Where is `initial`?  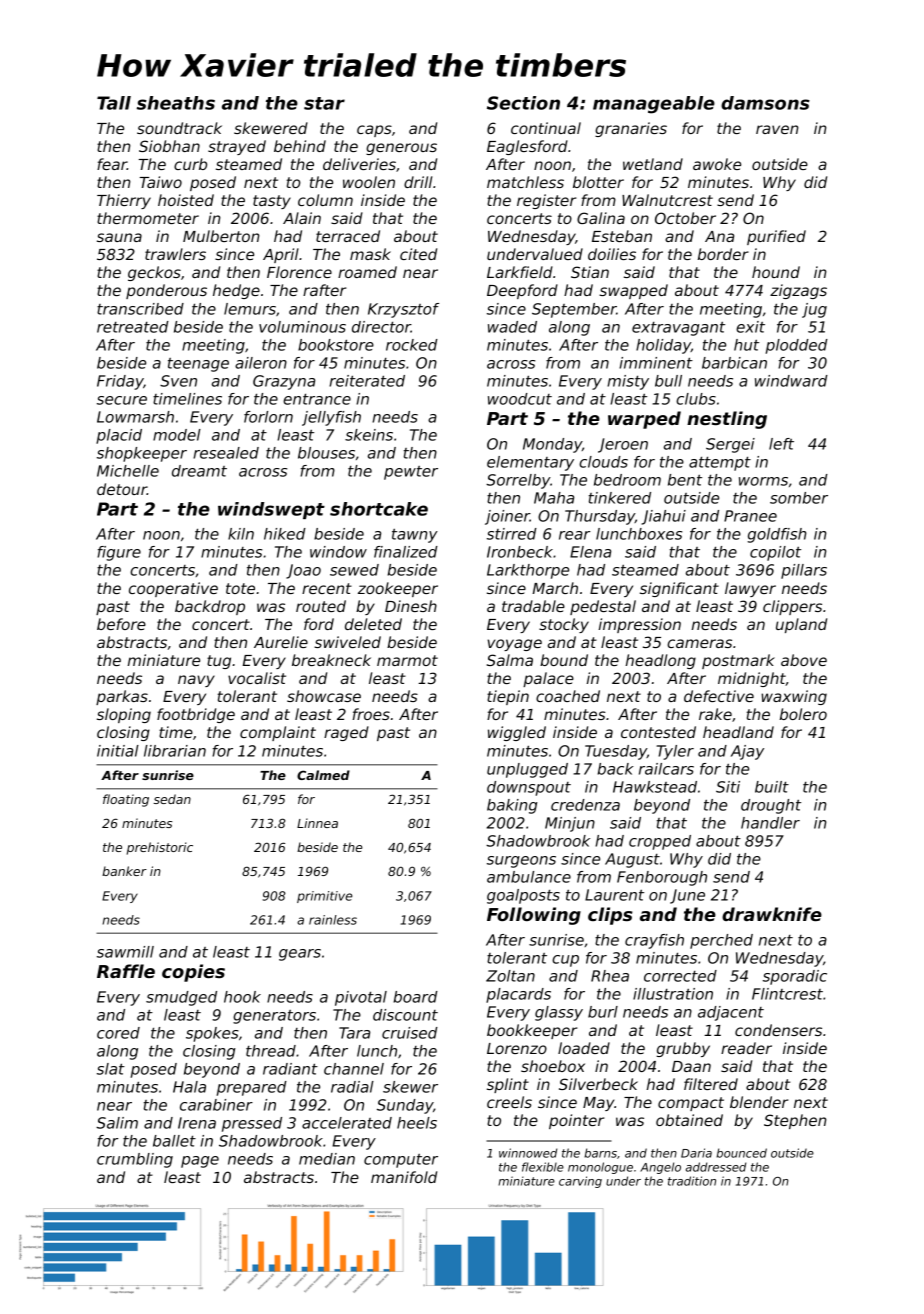
initial is located at coordinates (118, 751).
